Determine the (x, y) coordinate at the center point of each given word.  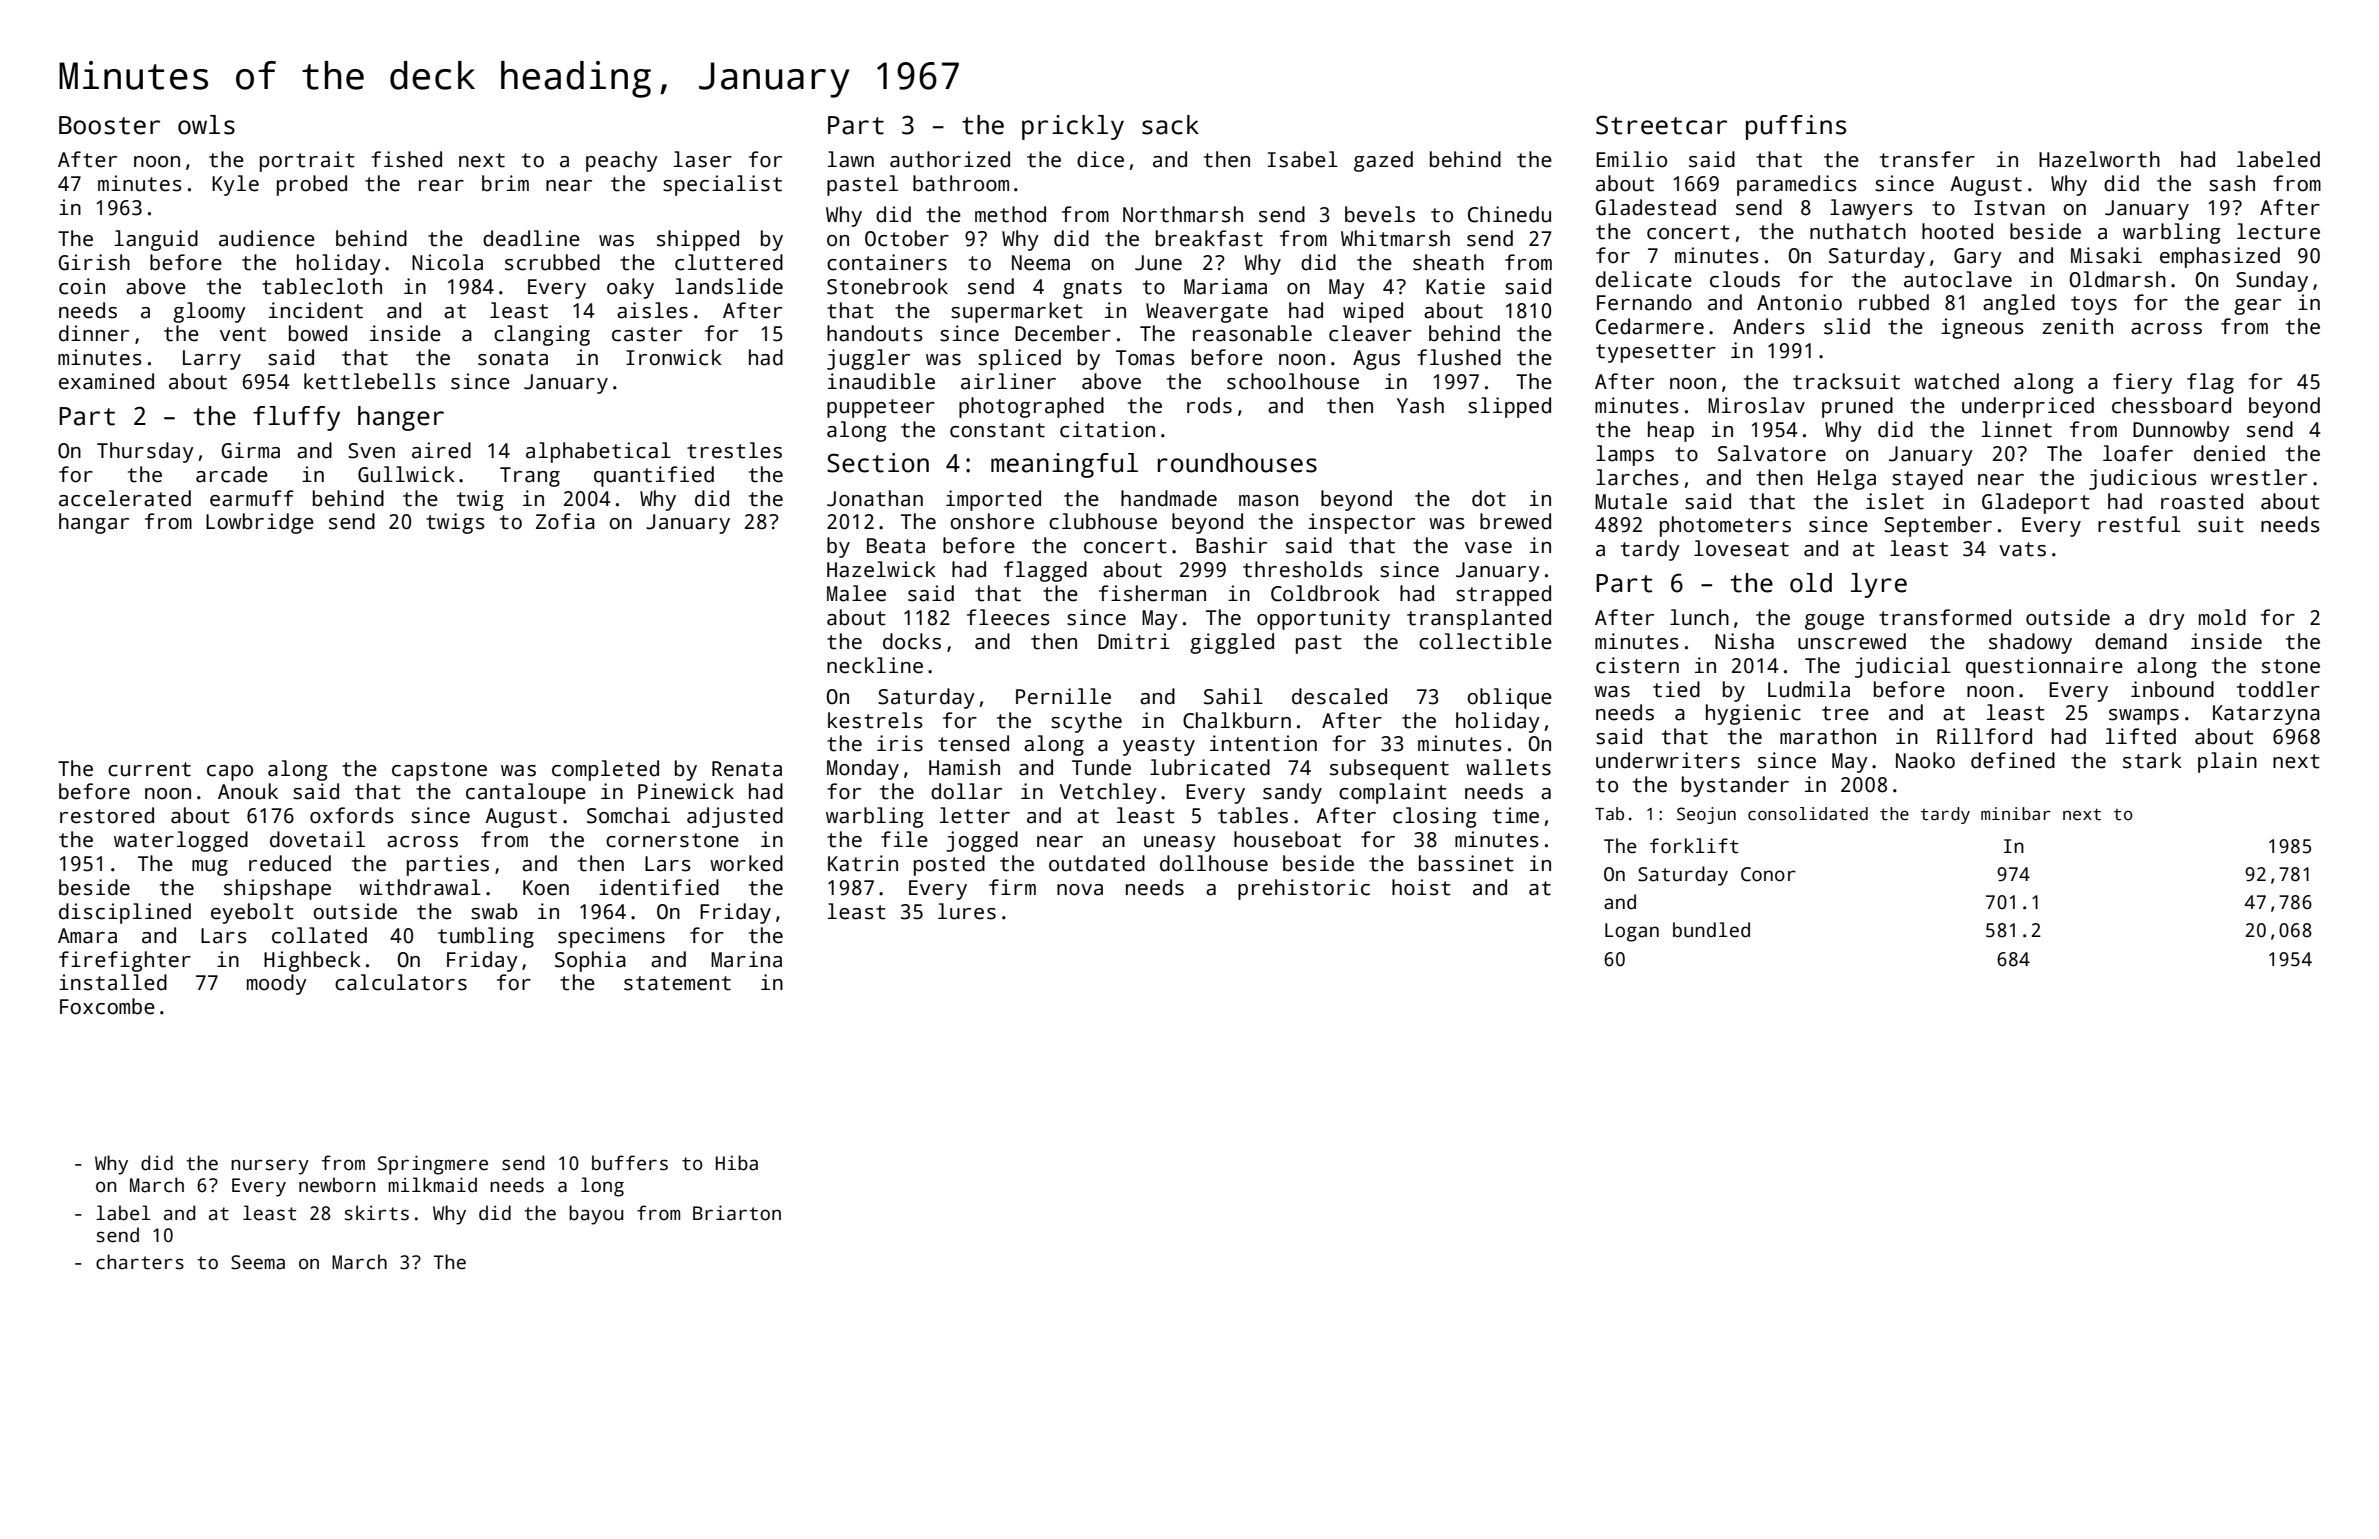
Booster (109, 125)
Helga (1847, 479)
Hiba (737, 1163)
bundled (1711, 930)
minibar (2016, 814)
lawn (851, 159)
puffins (1796, 127)
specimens (611, 937)
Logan (1632, 932)
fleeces (1008, 617)
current (149, 769)
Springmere (433, 1165)
